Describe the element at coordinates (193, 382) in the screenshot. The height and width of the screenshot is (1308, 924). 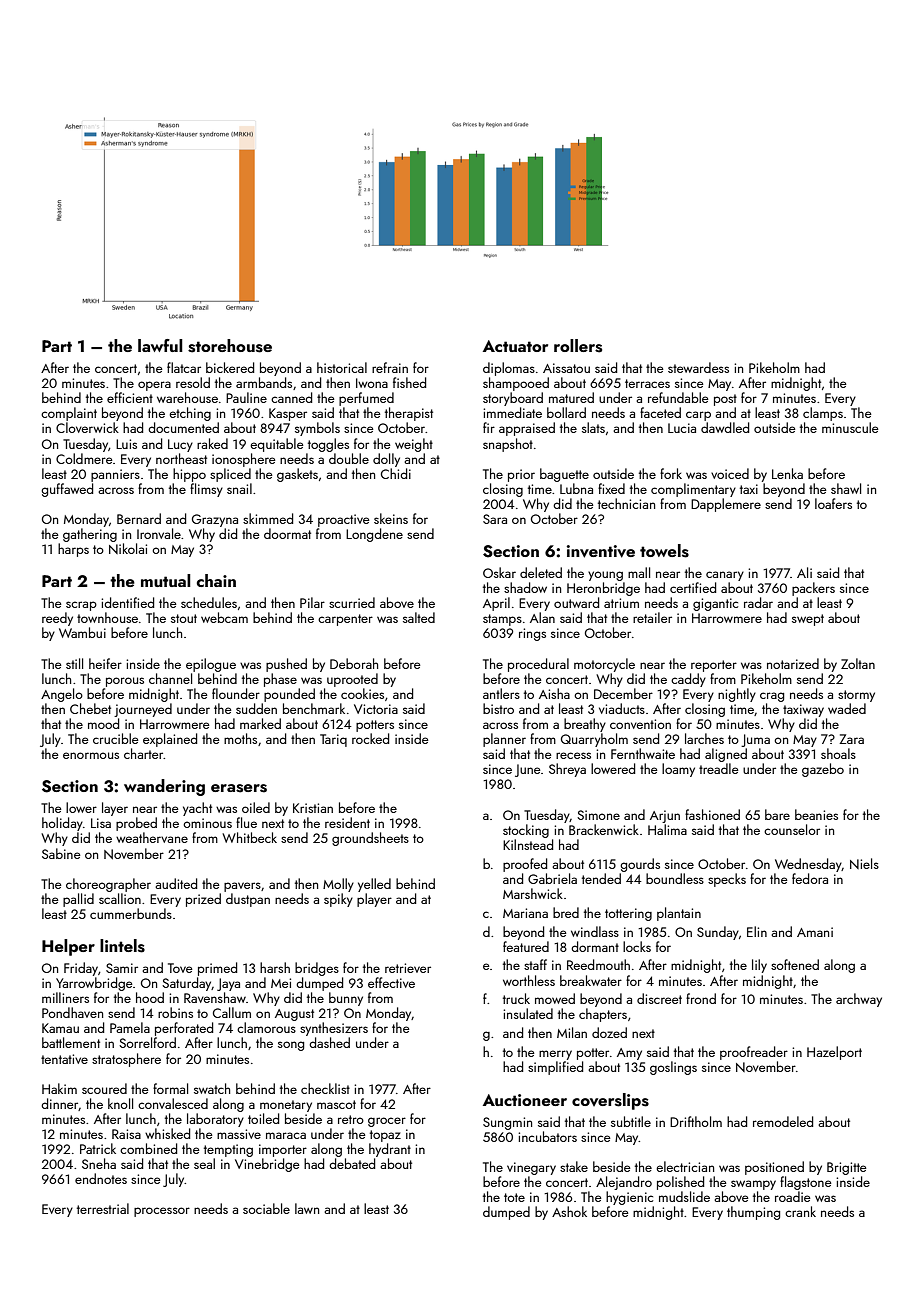
I see `resold` at that location.
